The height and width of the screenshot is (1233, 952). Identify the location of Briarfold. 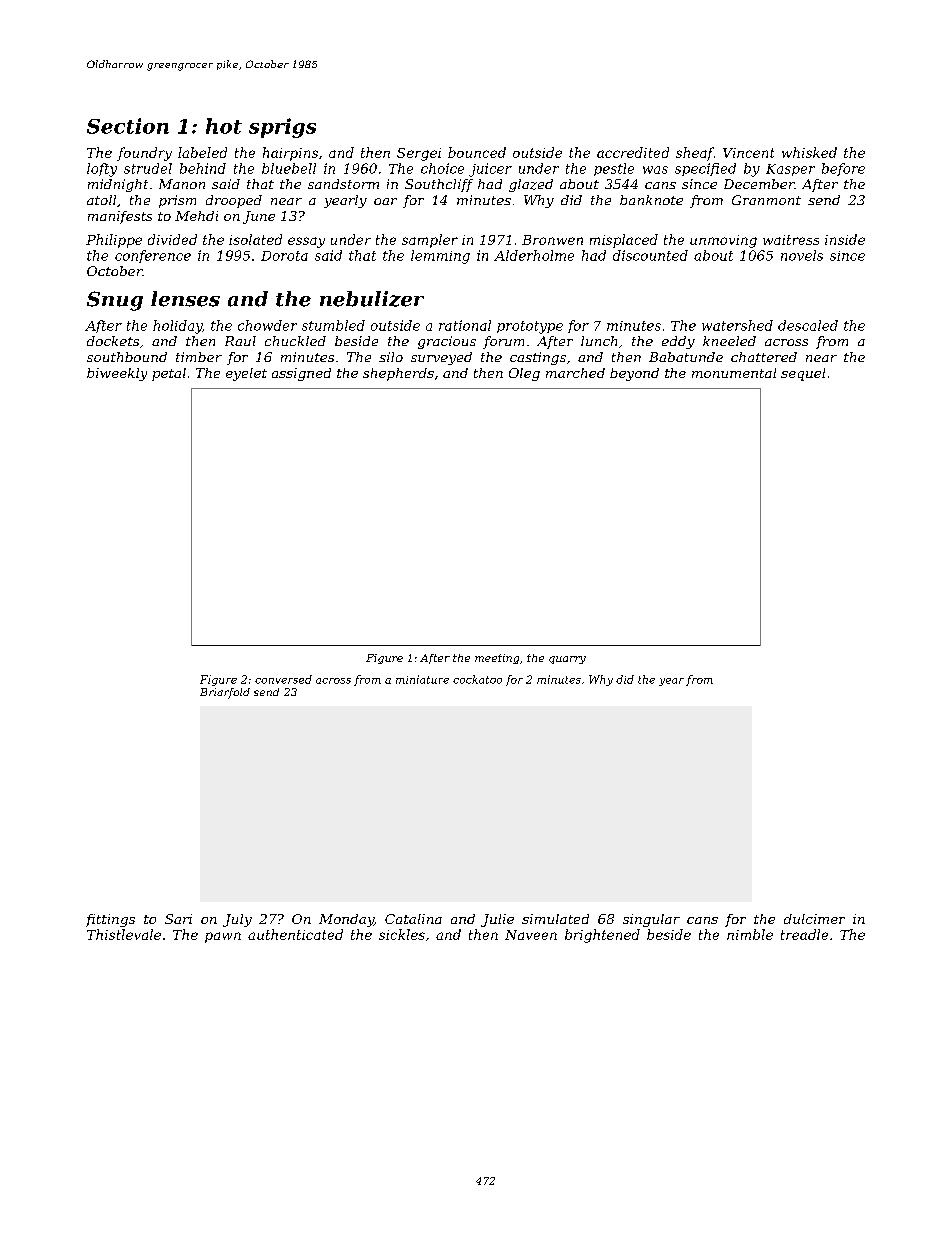
(225, 693).
